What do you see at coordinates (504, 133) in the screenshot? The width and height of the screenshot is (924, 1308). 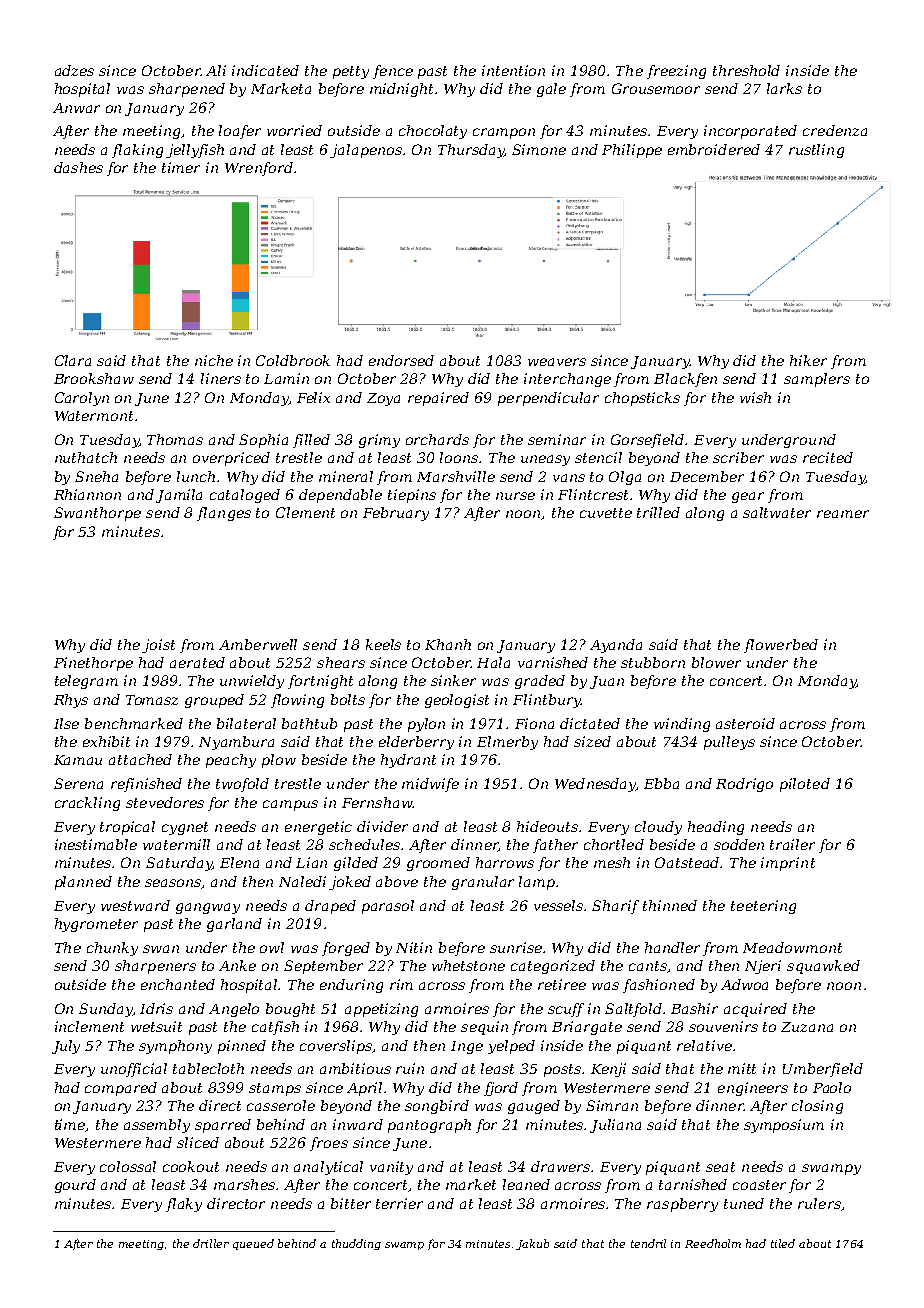 I see `crampon` at bounding box center [504, 133].
